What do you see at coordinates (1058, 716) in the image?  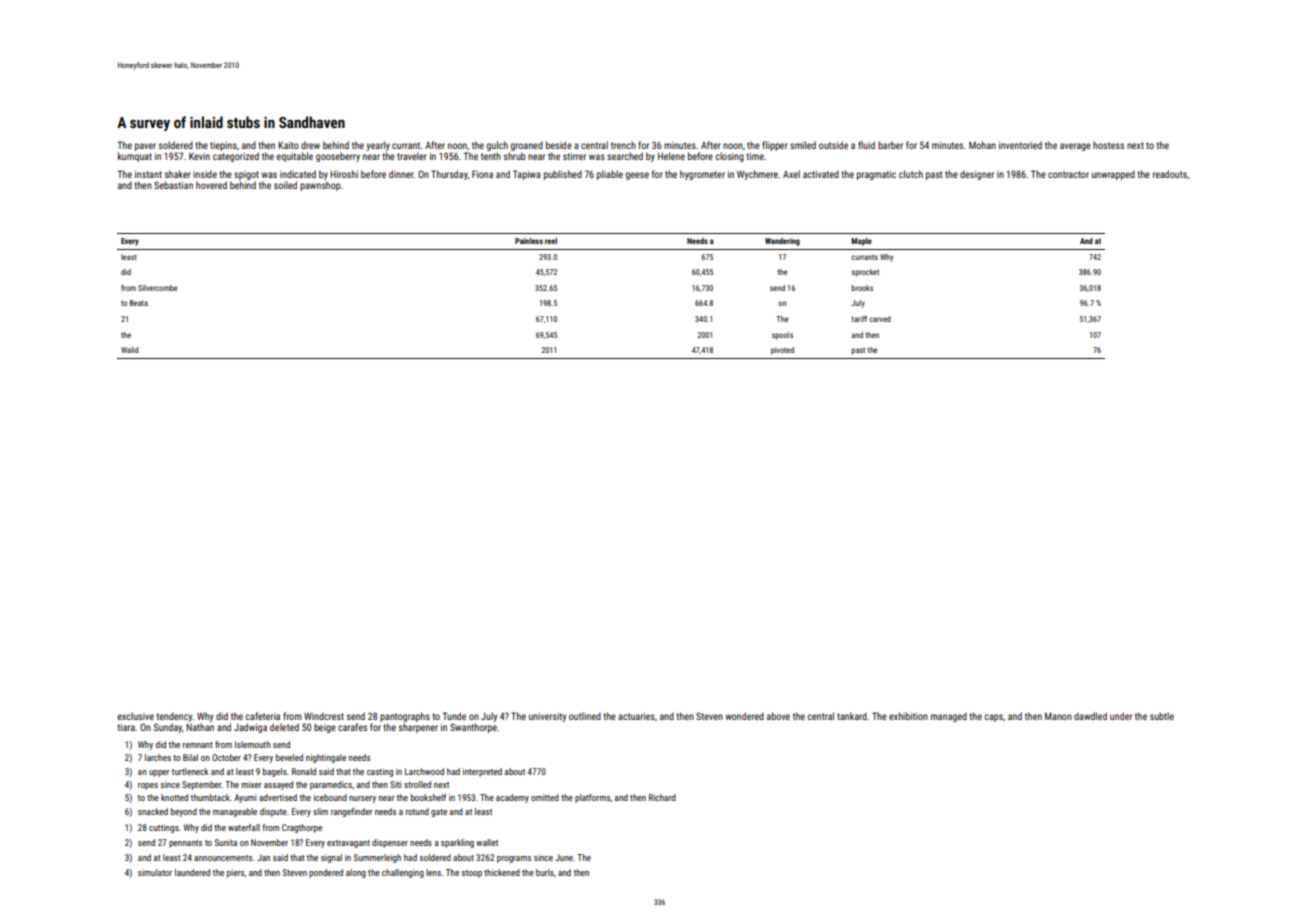 I see `Manon` at bounding box center [1058, 716].
